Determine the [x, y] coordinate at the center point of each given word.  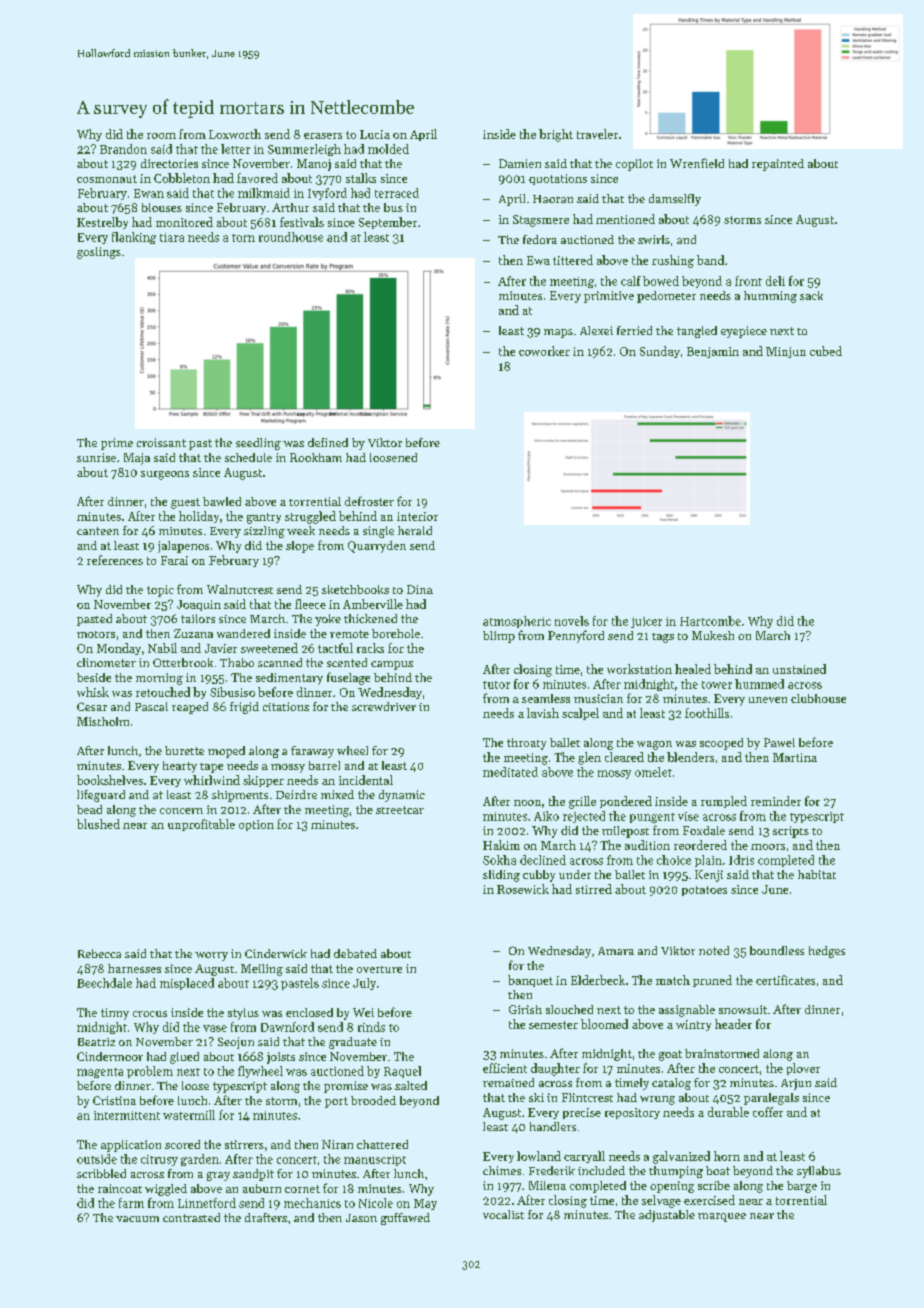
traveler [597, 134]
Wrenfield [697, 163]
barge [802, 1187]
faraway [312, 752]
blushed [98, 824]
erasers [323, 136]
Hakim [501, 845]
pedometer [666, 297]
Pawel [779, 742]
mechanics [312, 1203]
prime [117, 444]
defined [328, 442]
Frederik [552, 1170]
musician [598, 698]
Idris [741, 860]
